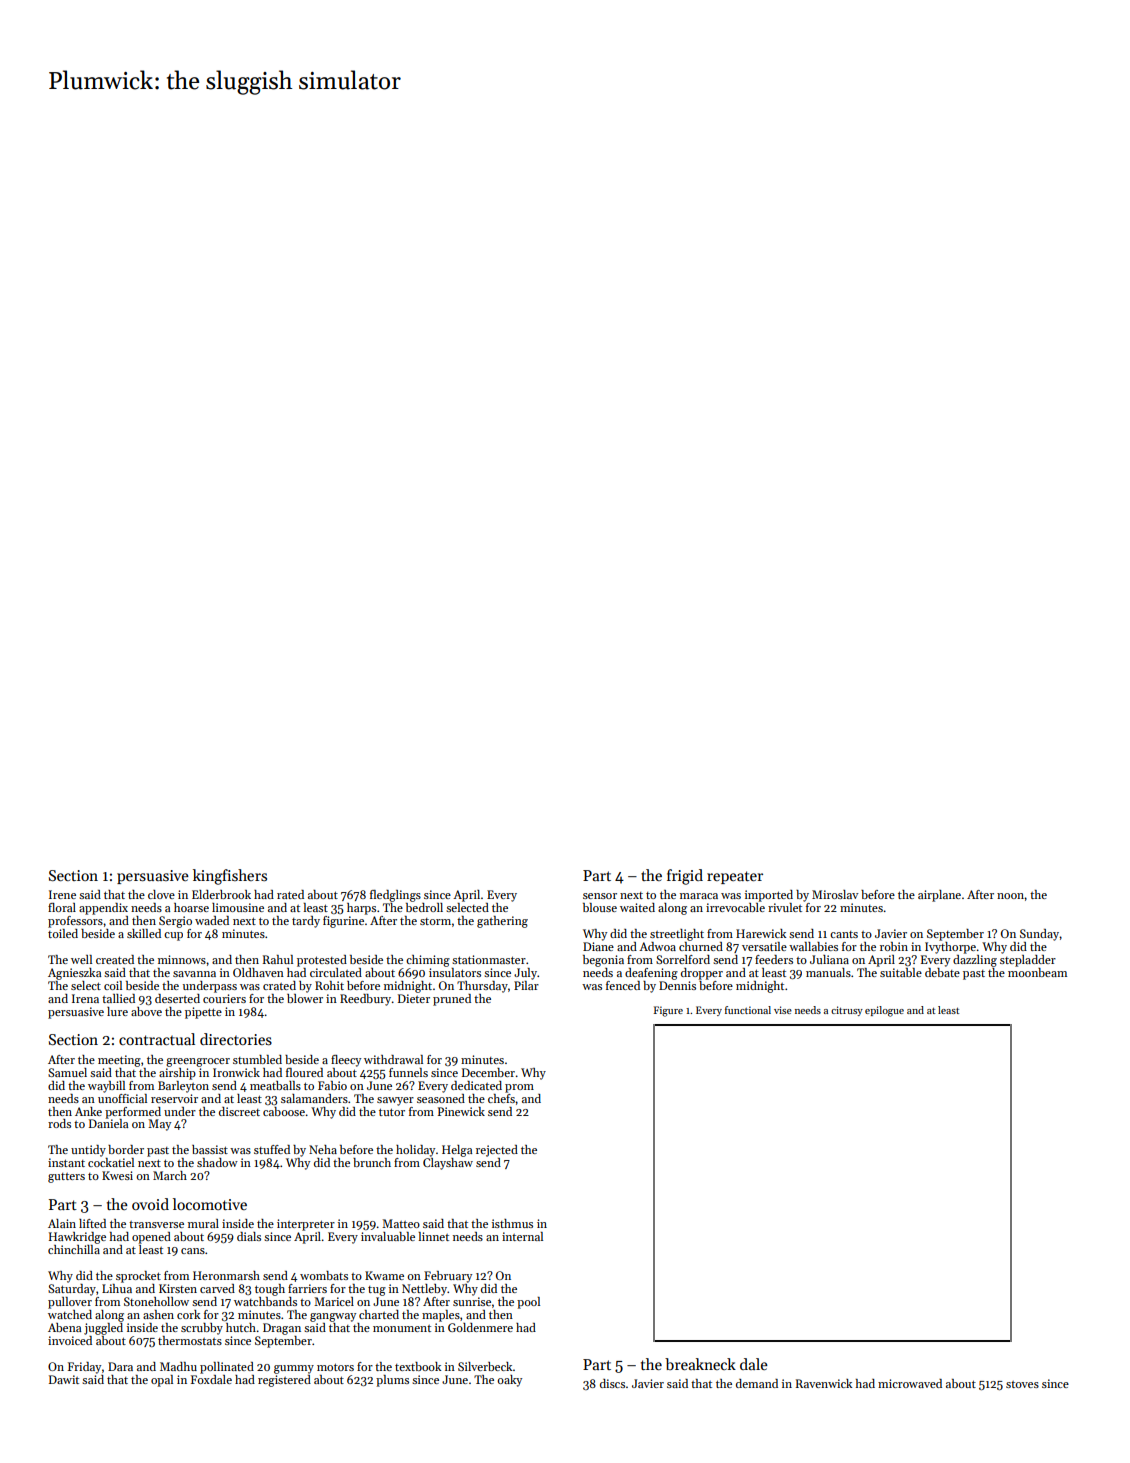  What do you see at coordinates (637, 907) in the screenshot?
I see `waited` at bounding box center [637, 907].
